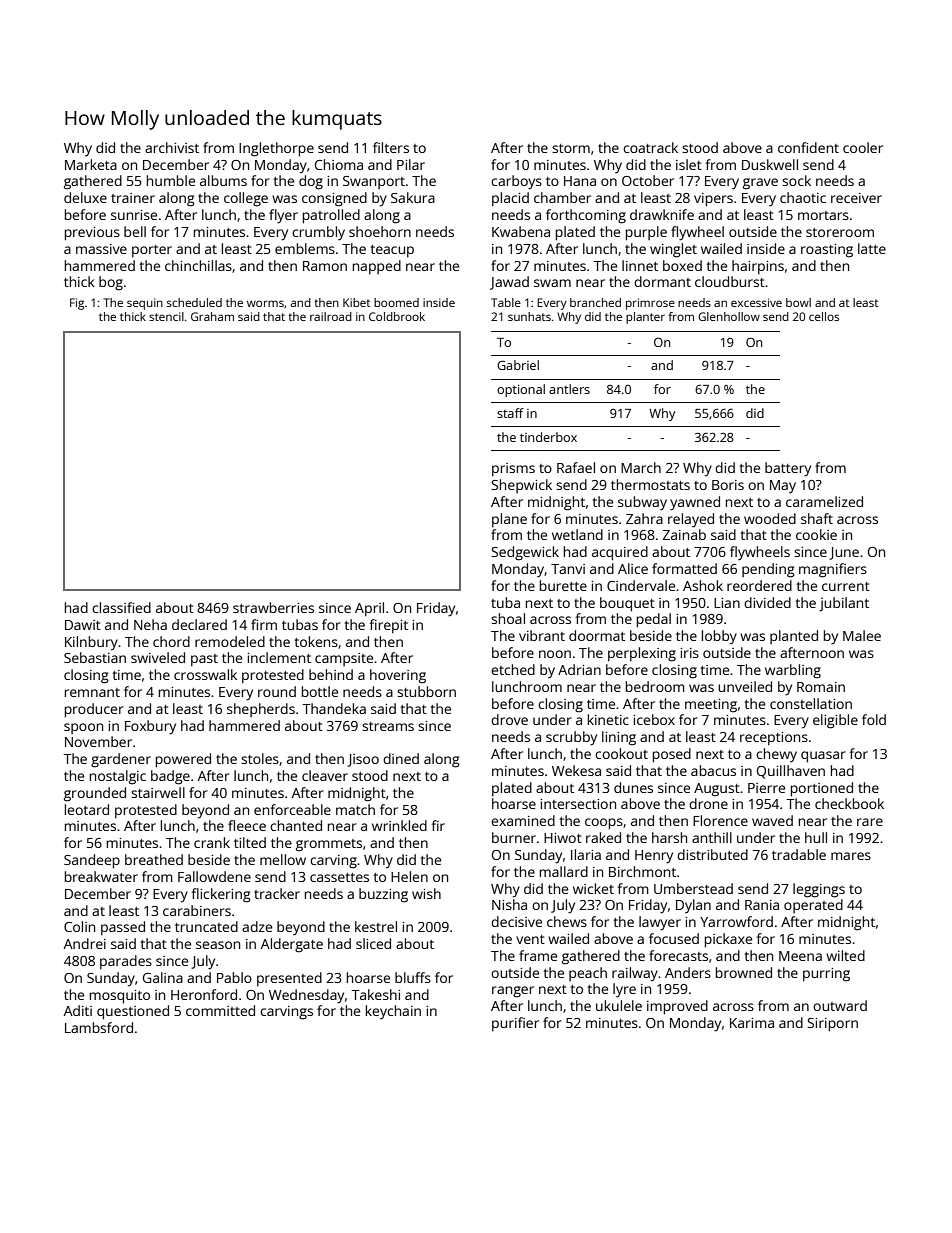  I want to click on Inglethorpe, so click(276, 149).
